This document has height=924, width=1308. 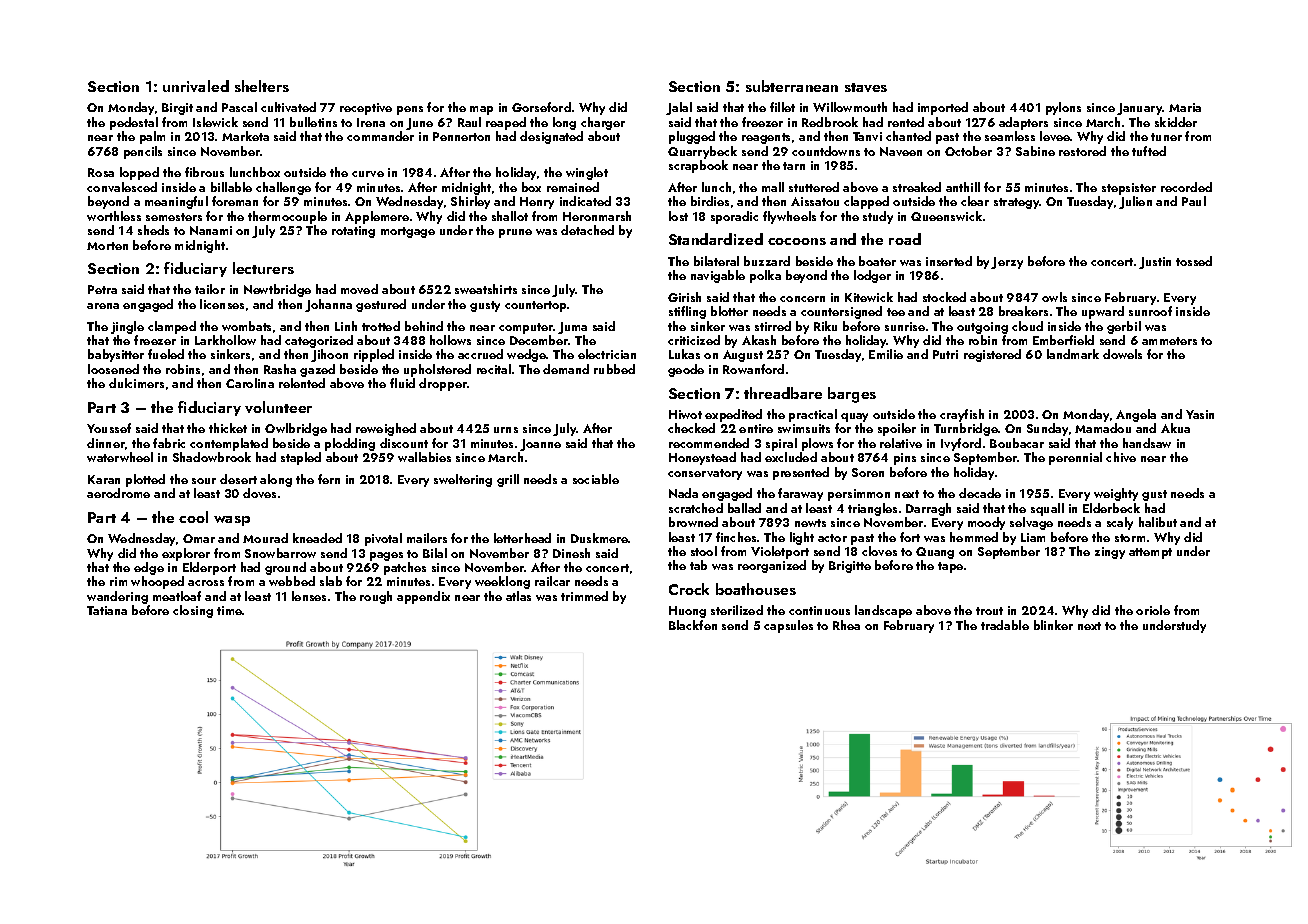 What do you see at coordinates (1155, 263) in the document?
I see `Justin` at bounding box center [1155, 263].
